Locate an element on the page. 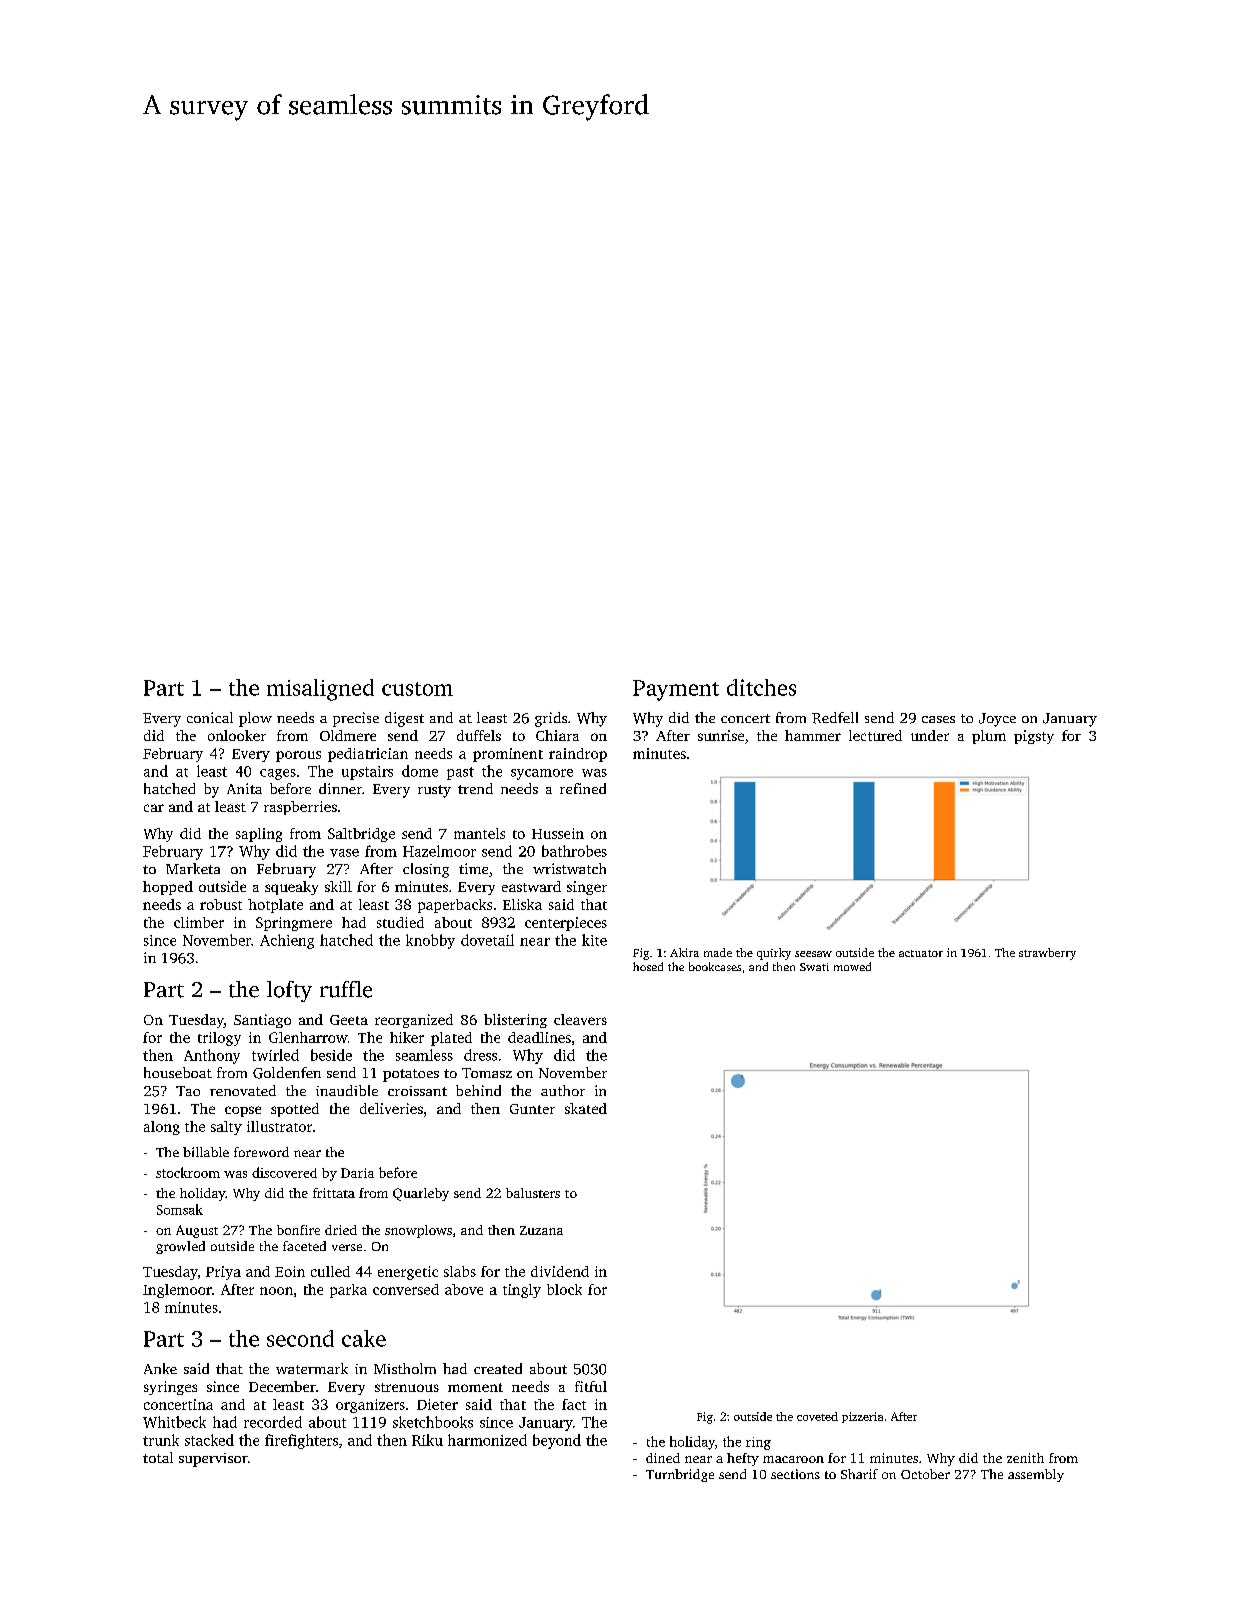 This page has height=1605, width=1240. firefighters is located at coordinates (301, 1441).
